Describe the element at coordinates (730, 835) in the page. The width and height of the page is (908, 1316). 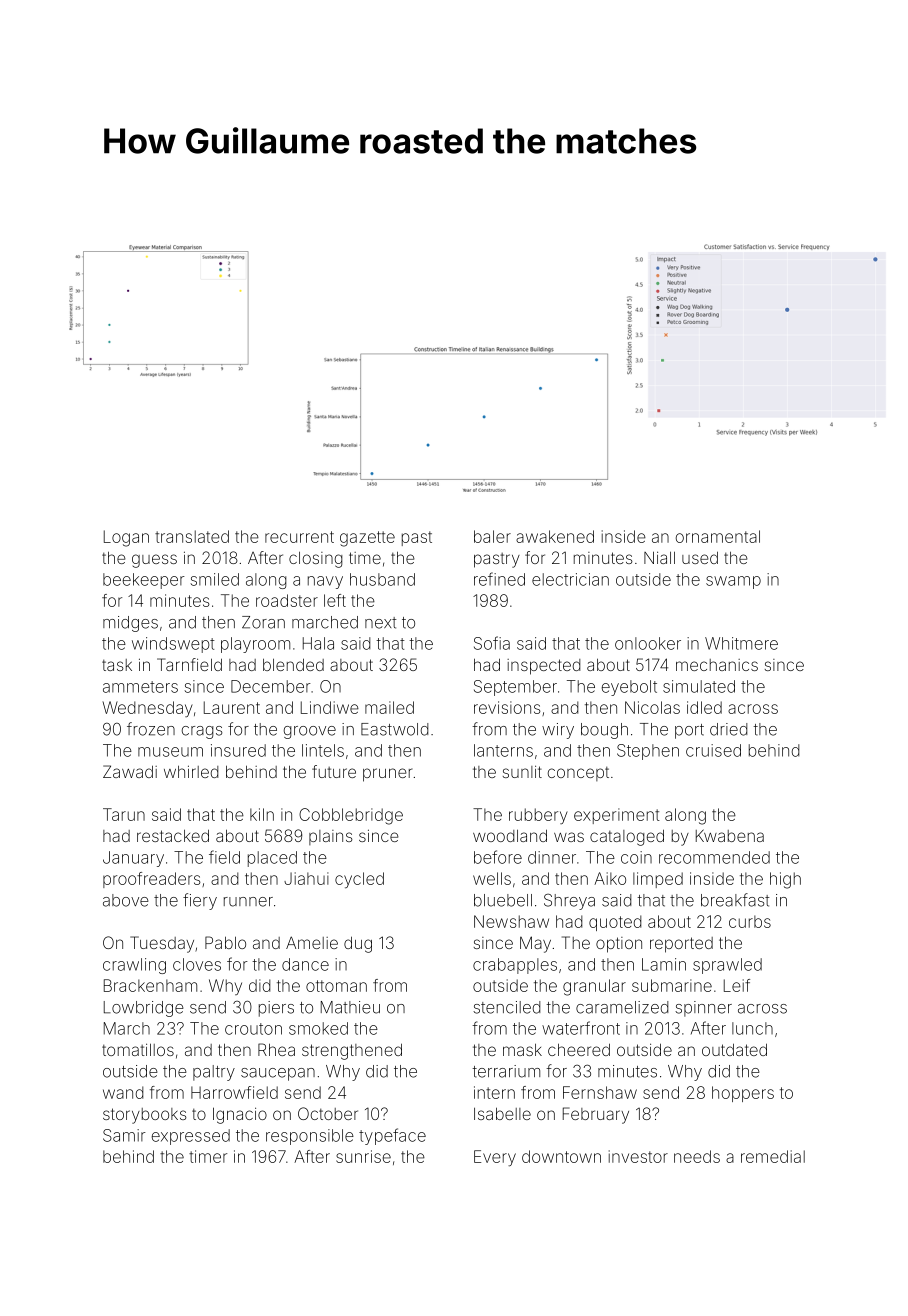
I see `Kwabena` at that location.
